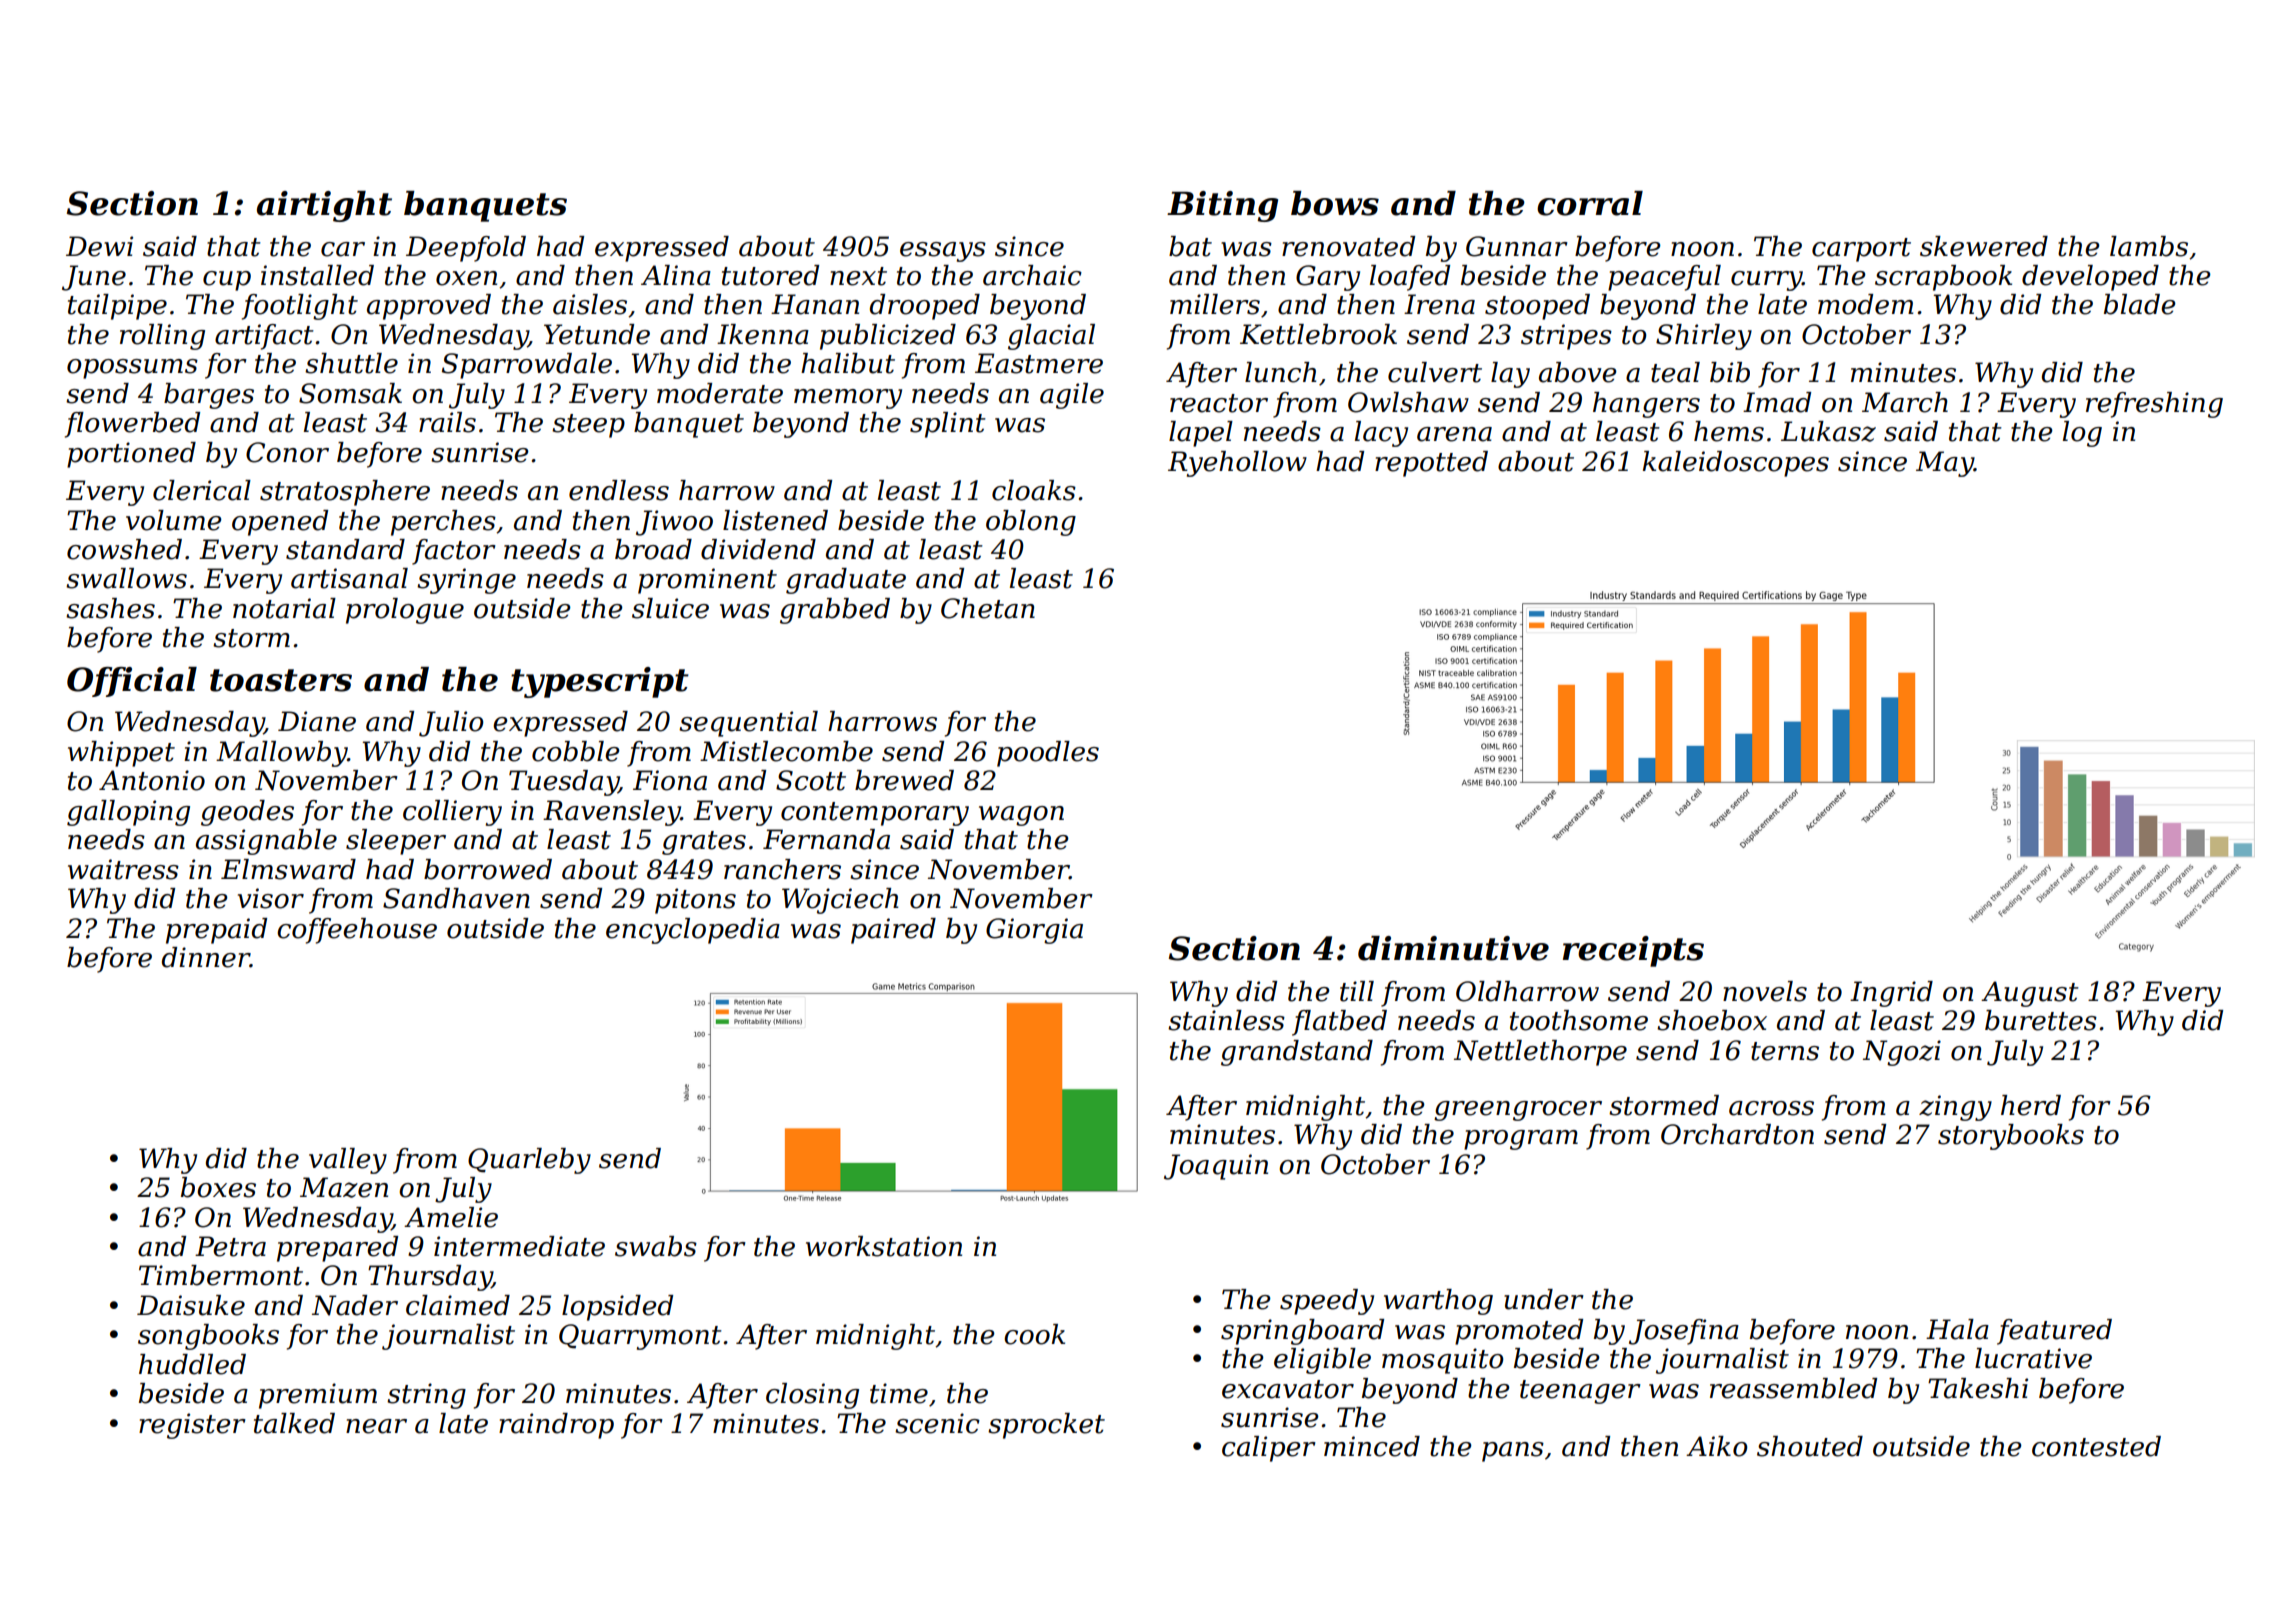 Image resolution: width=2292 pixels, height=1620 pixels. I want to click on prologue, so click(405, 611).
